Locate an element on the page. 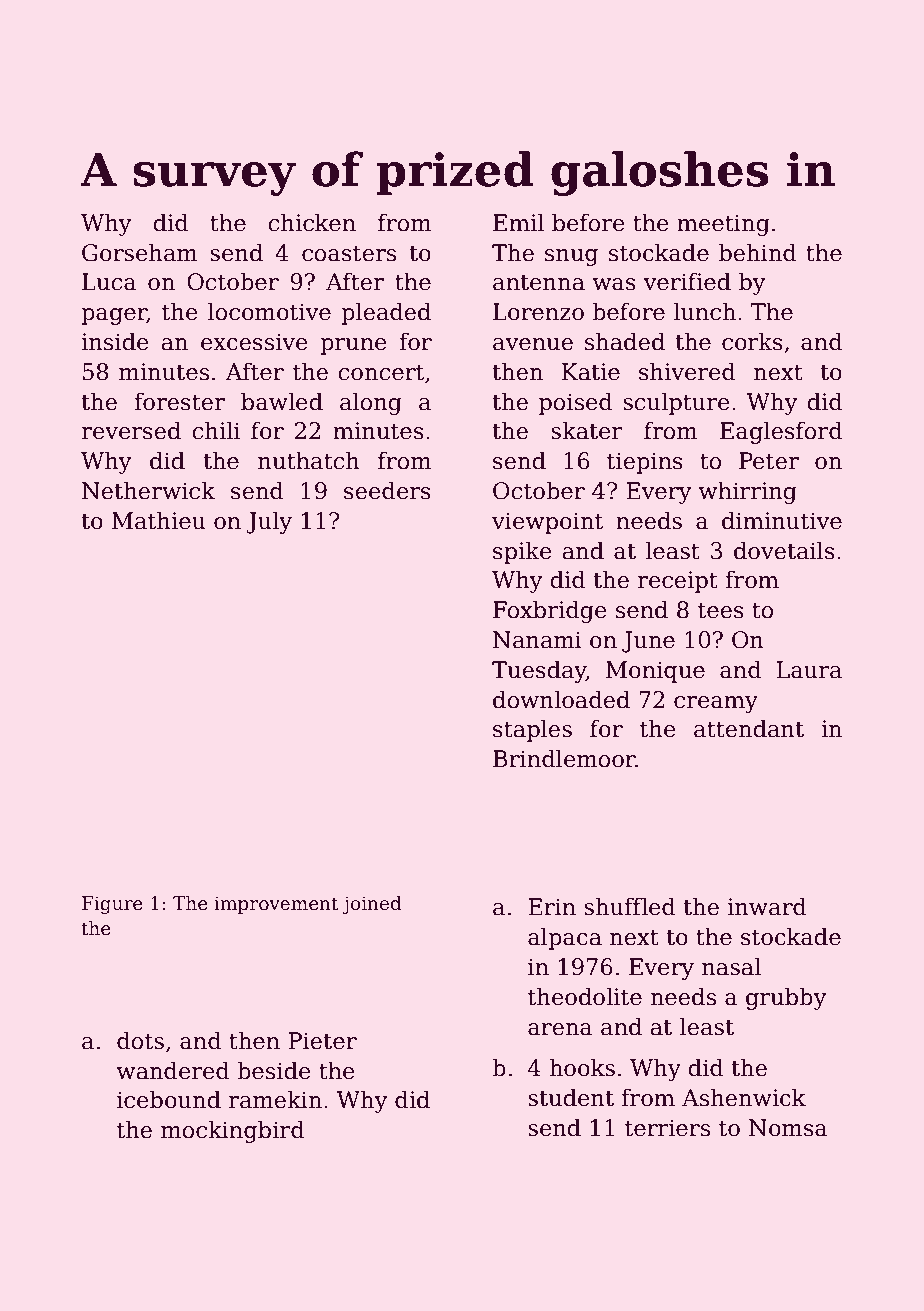 This page has width=924, height=1311. receipt is located at coordinates (678, 582).
